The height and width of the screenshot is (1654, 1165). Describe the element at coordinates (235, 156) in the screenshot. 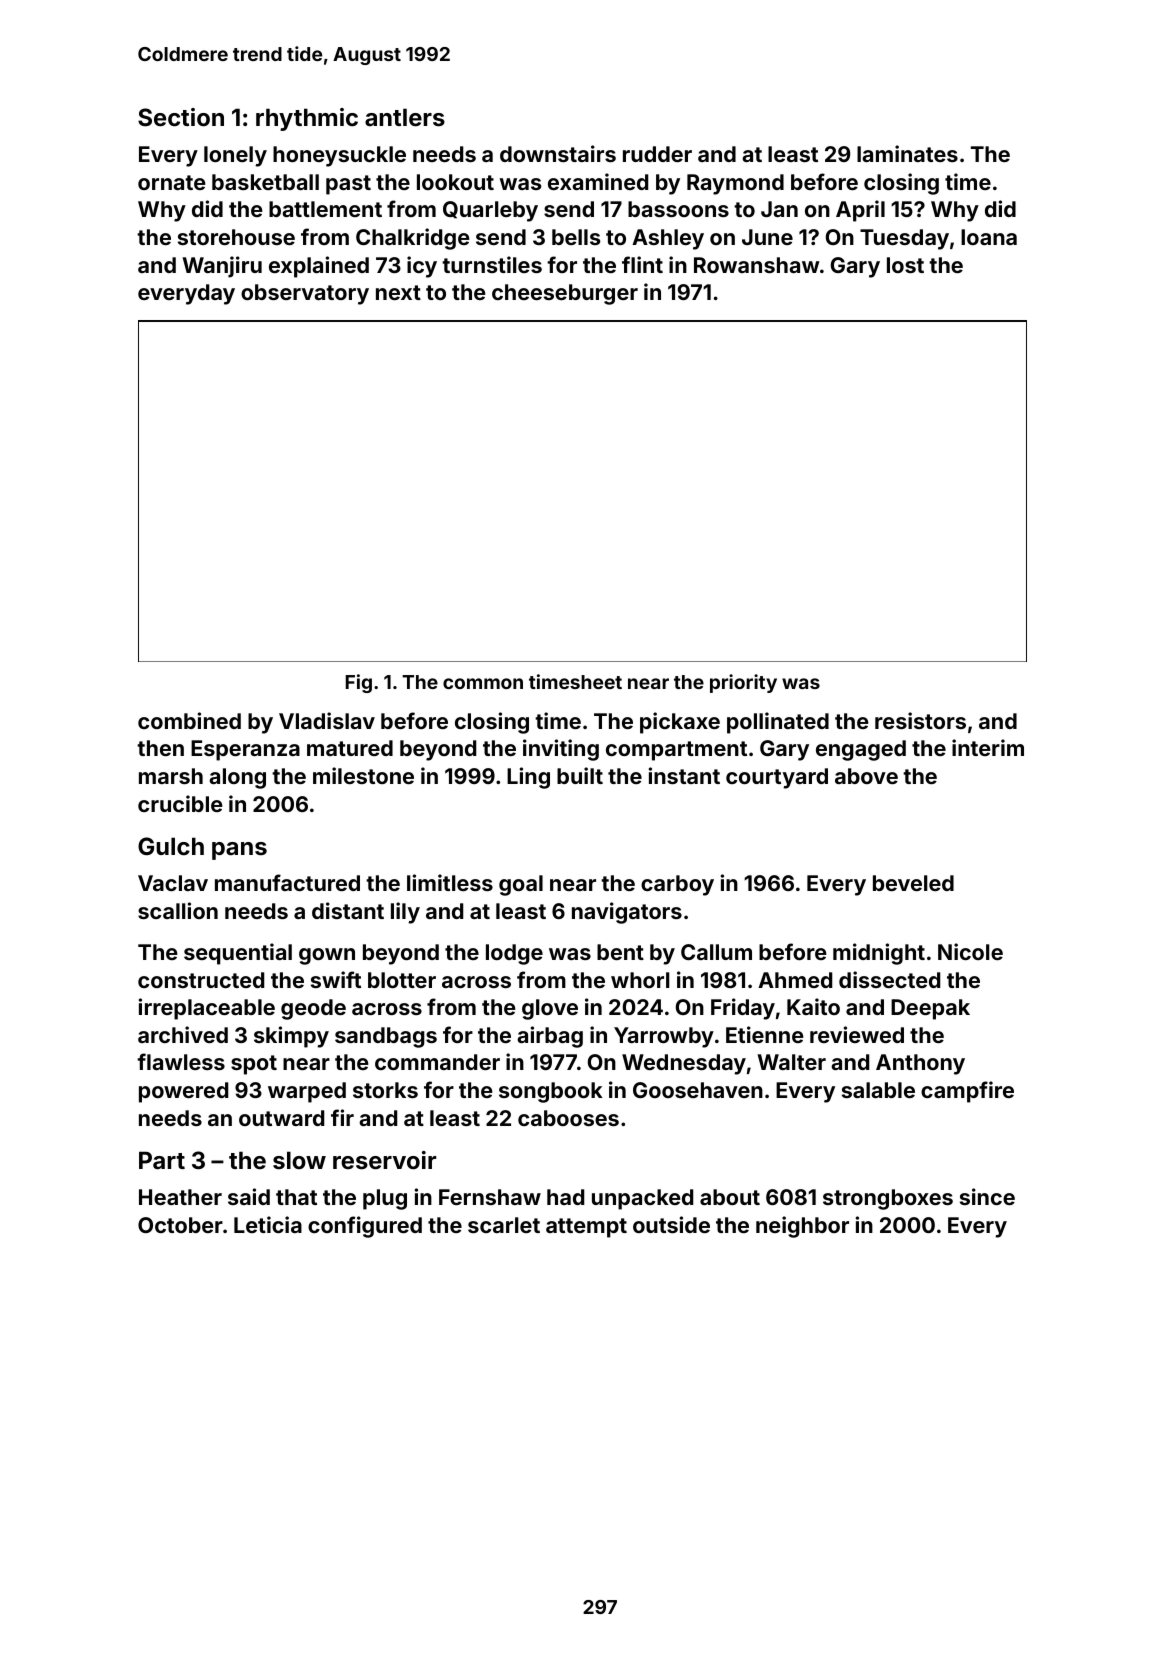

I see `lonely` at that location.
